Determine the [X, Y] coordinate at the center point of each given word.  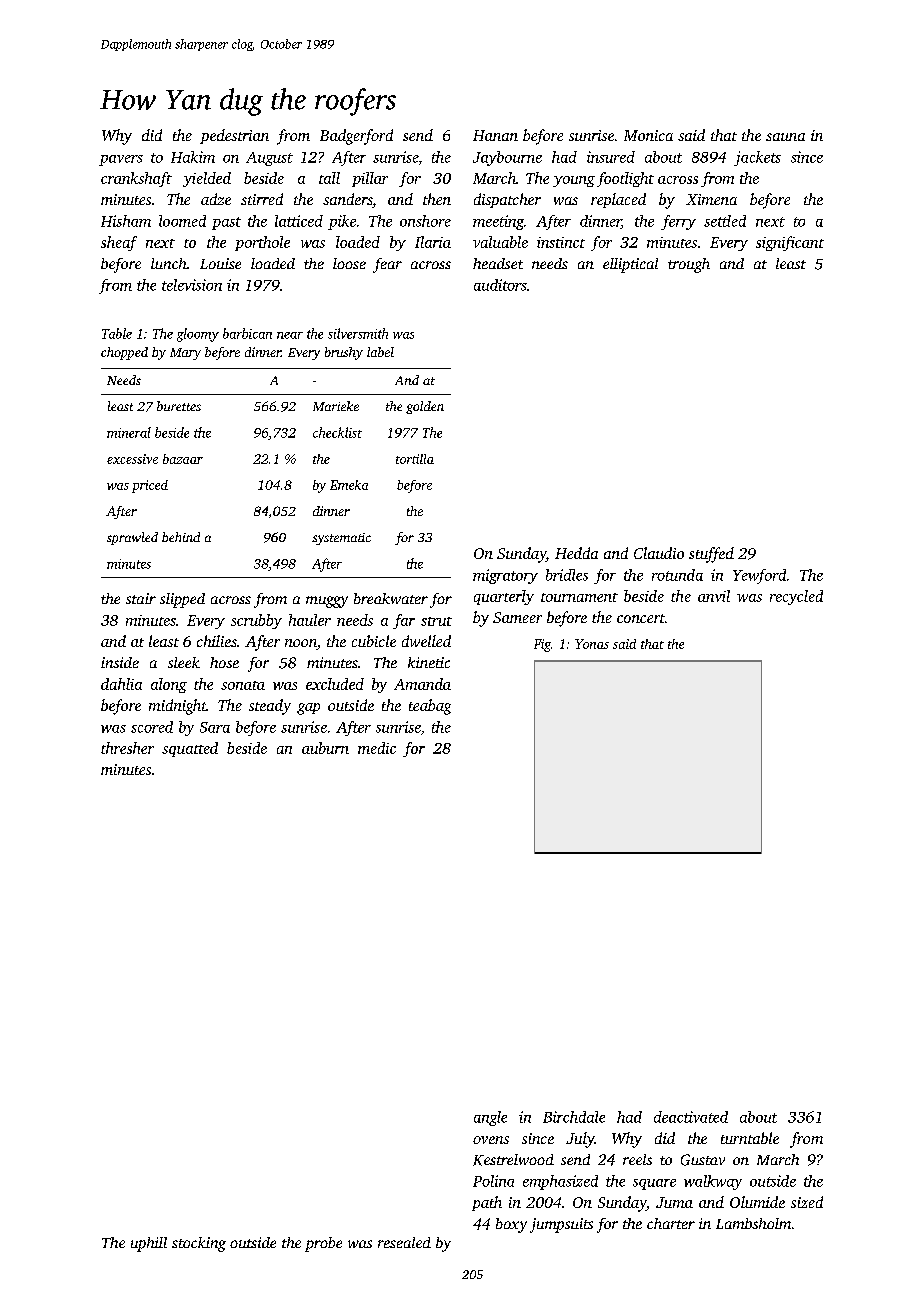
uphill [149, 1244]
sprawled [132, 538]
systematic [341, 539]
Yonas [592, 644]
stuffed [711, 555]
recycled [796, 597]
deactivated [691, 1117]
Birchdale [574, 1117]
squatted [190, 749]
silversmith [358, 333]
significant [790, 243]
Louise [220, 263]
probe [323, 1244]
